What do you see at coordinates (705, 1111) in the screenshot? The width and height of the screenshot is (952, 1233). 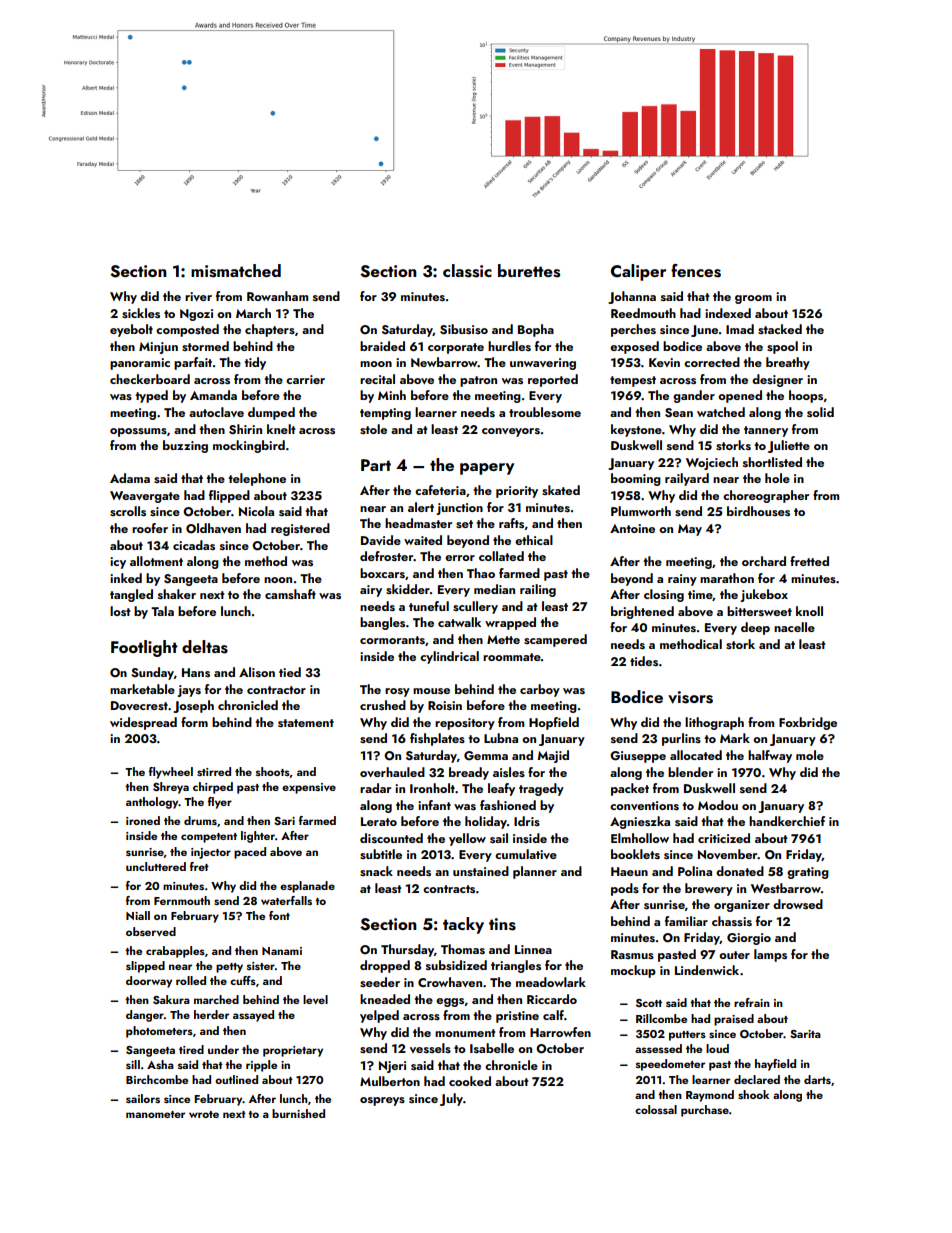 I see `purchase` at bounding box center [705, 1111].
